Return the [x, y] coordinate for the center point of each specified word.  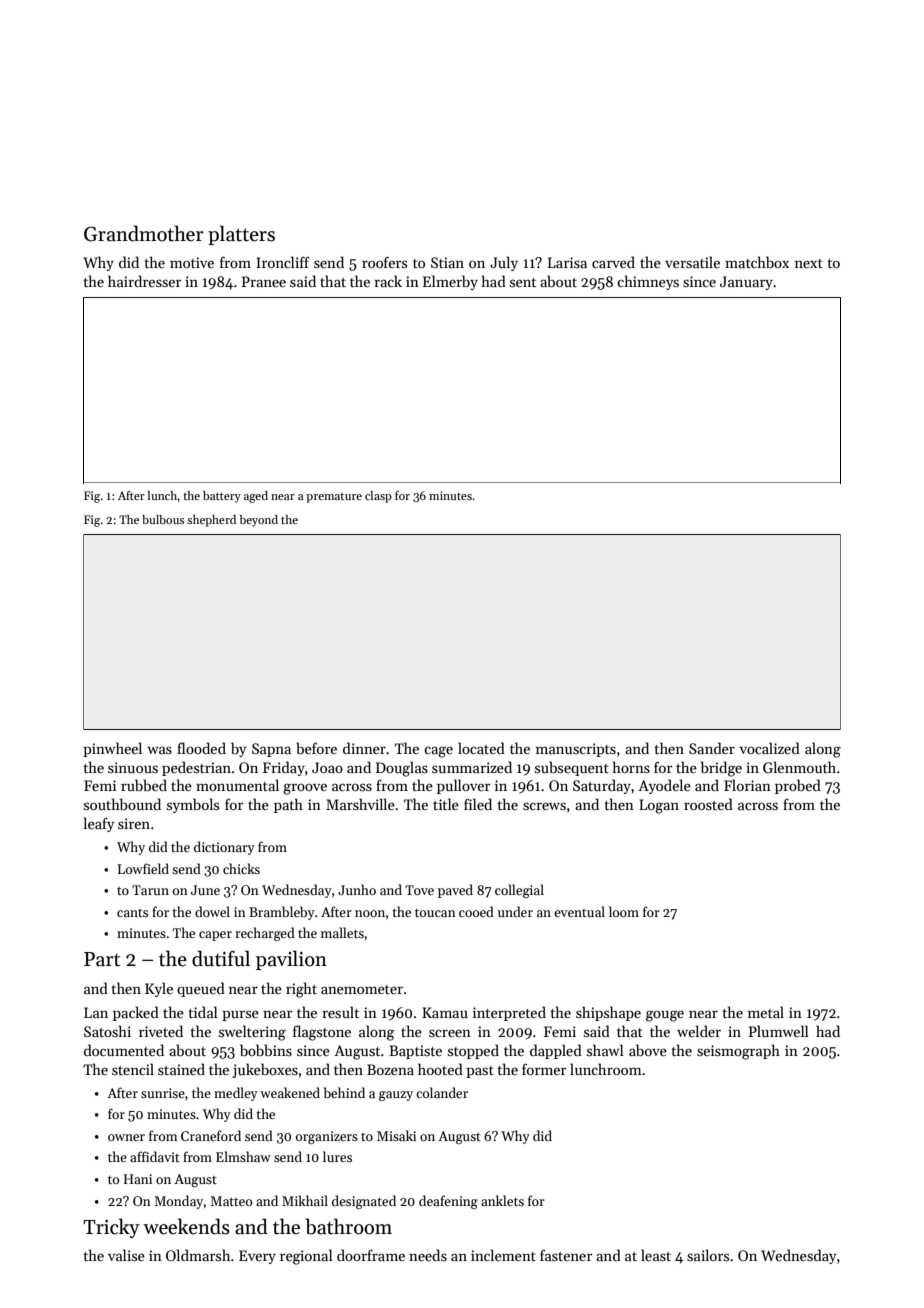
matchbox [757, 262]
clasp [378, 497]
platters [241, 235]
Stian [447, 262]
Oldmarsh [198, 1255]
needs [428, 1255]
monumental [237, 785]
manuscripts [576, 750]
